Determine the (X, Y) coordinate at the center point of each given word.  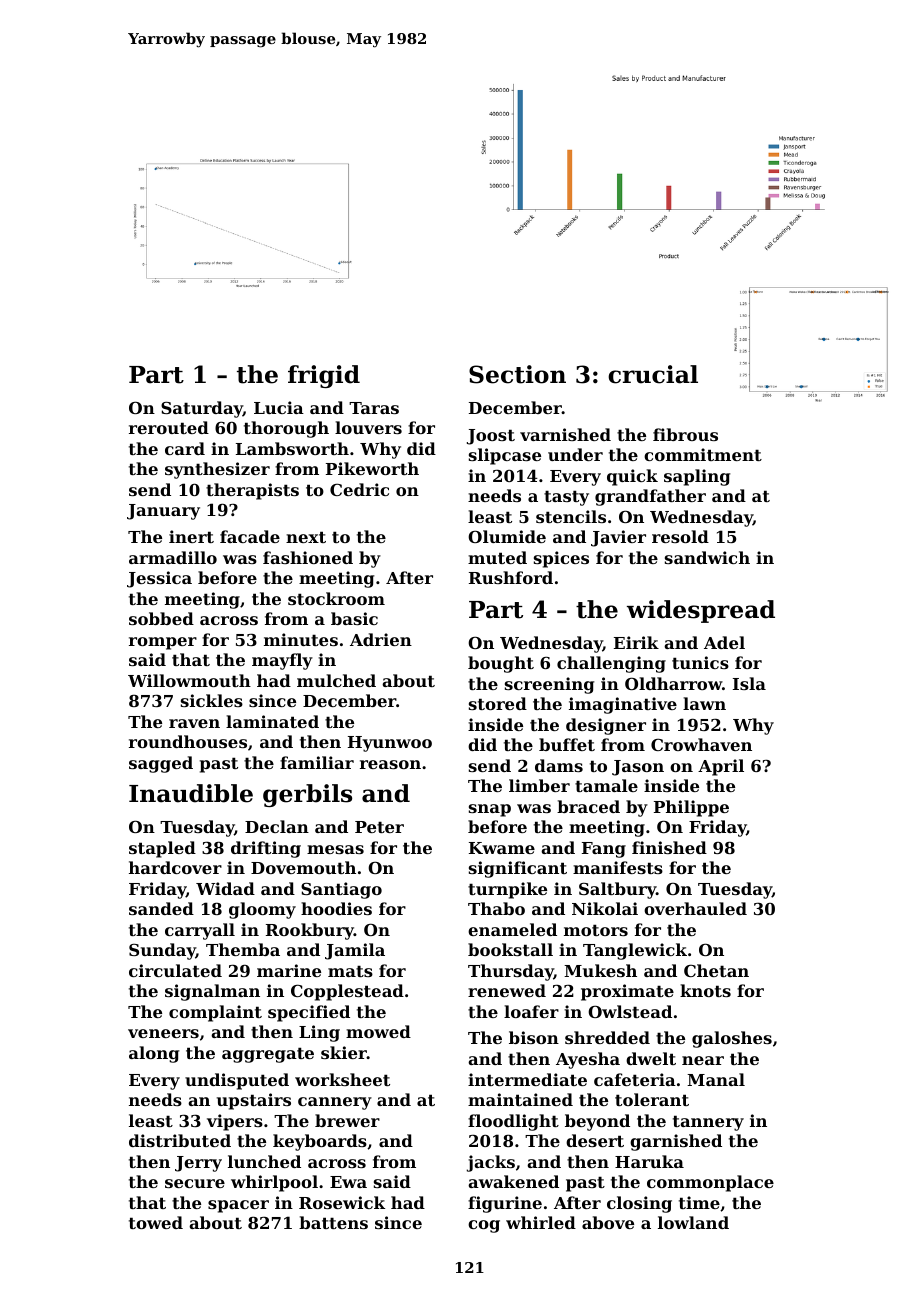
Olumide (507, 536)
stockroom (336, 598)
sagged (161, 764)
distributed (180, 1140)
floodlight (513, 1122)
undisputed (237, 1081)
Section (517, 374)
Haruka (649, 1161)
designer (606, 726)
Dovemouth (303, 867)
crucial (653, 374)
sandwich (707, 557)
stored (498, 703)
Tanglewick (635, 951)
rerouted (169, 427)
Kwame (502, 848)
